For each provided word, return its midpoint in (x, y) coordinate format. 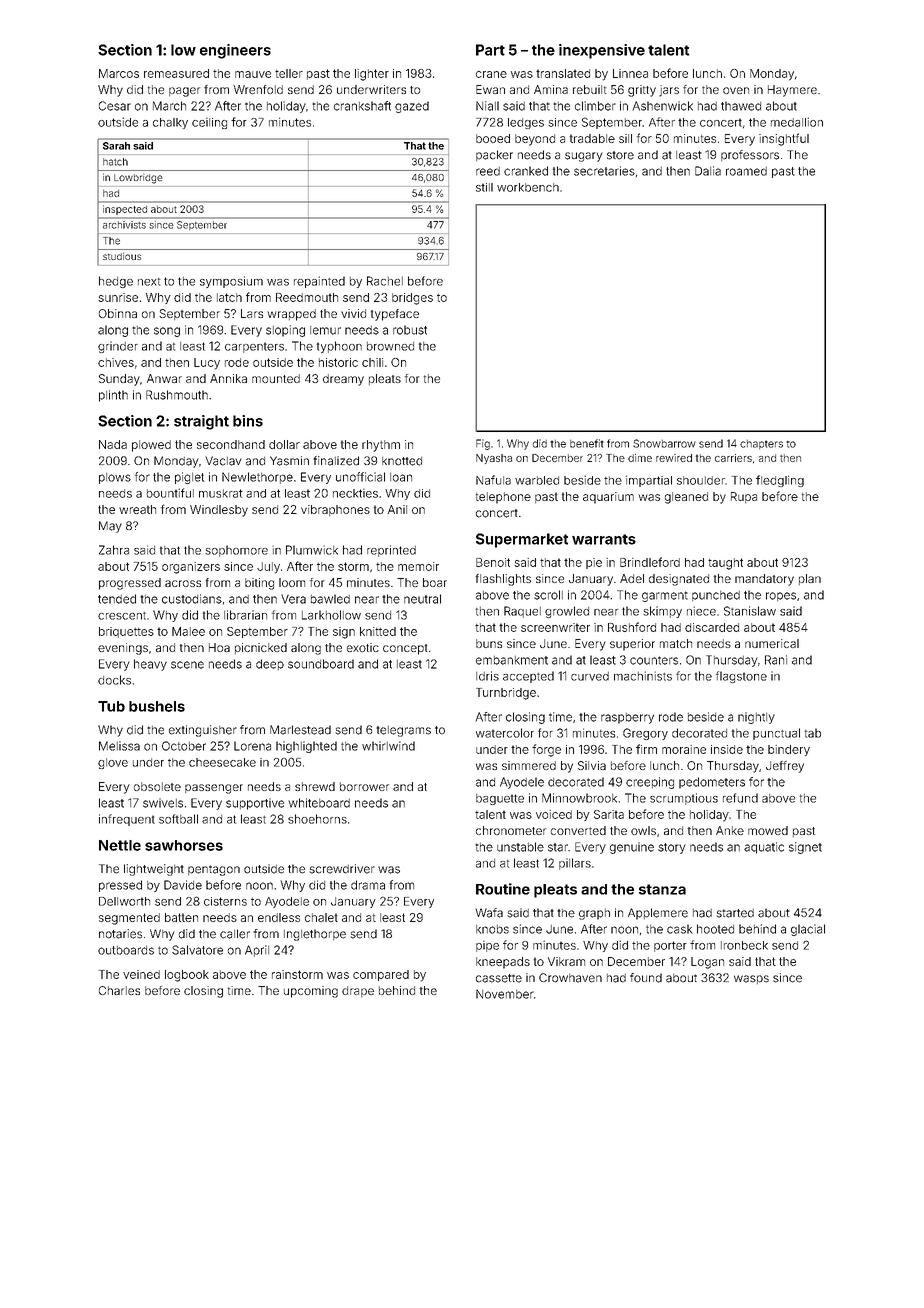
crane (491, 74)
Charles (119, 990)
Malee (188, 631)
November (505, 994)
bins (248, 421)
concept (405, 649)
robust (410, 330)
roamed (746, 171)
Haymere (792, 91)
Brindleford (650, 562)
